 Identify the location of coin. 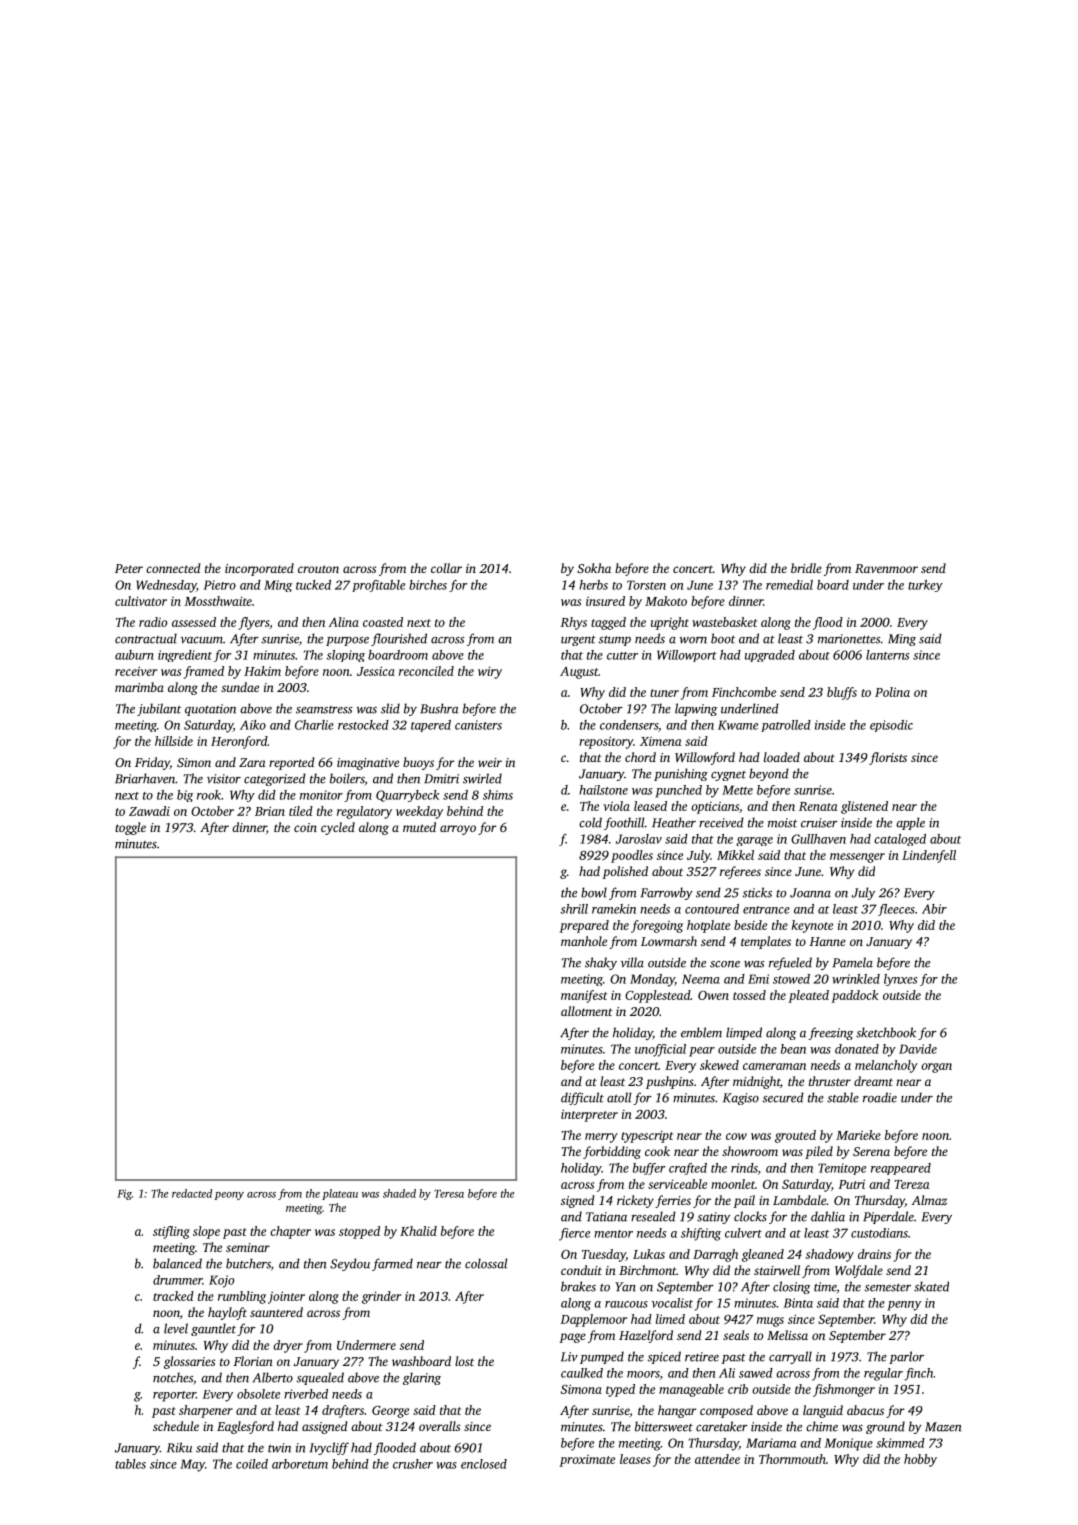
(305, 827).
